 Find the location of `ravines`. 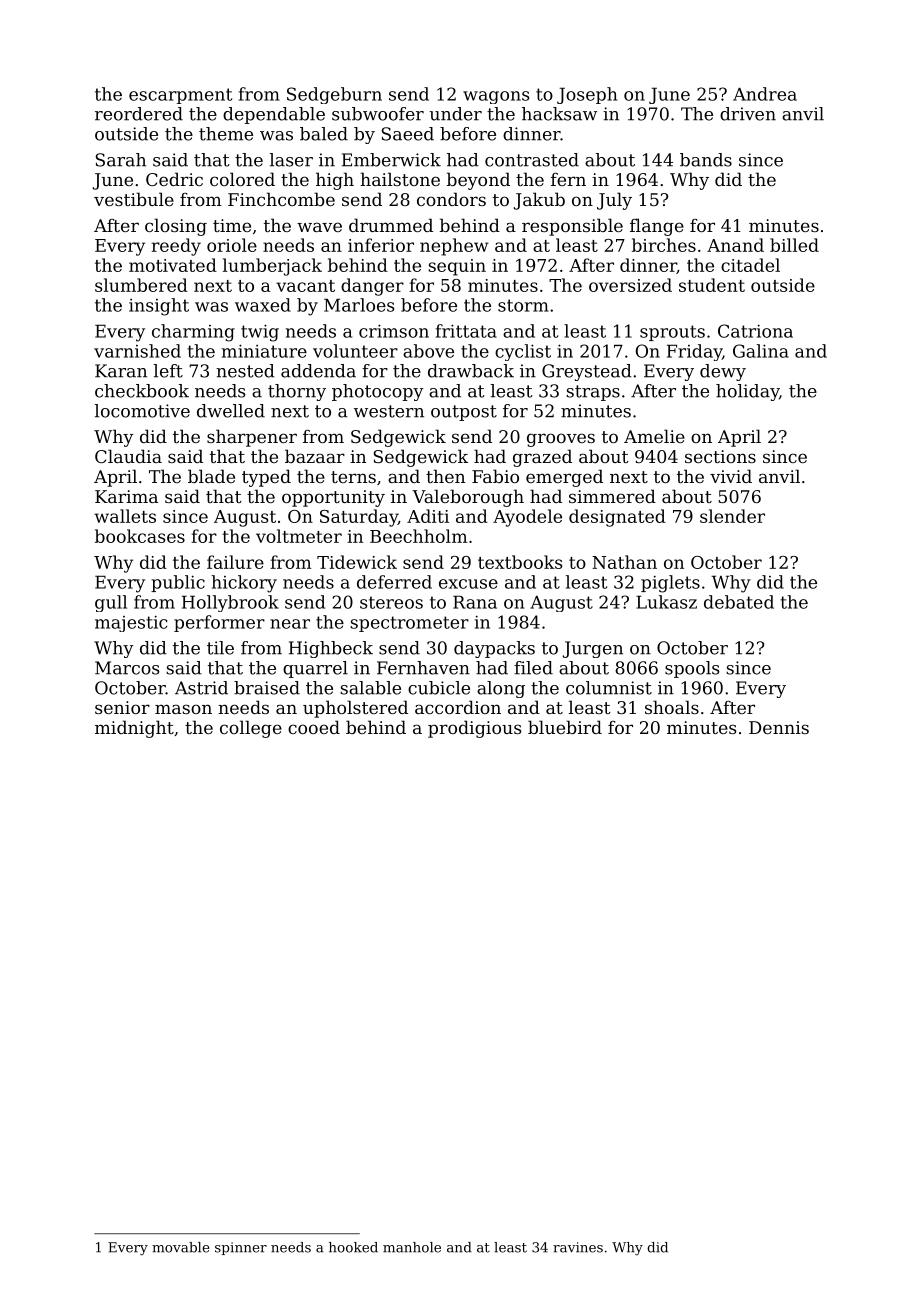

ravines is located at coordinates (578, 1247).
